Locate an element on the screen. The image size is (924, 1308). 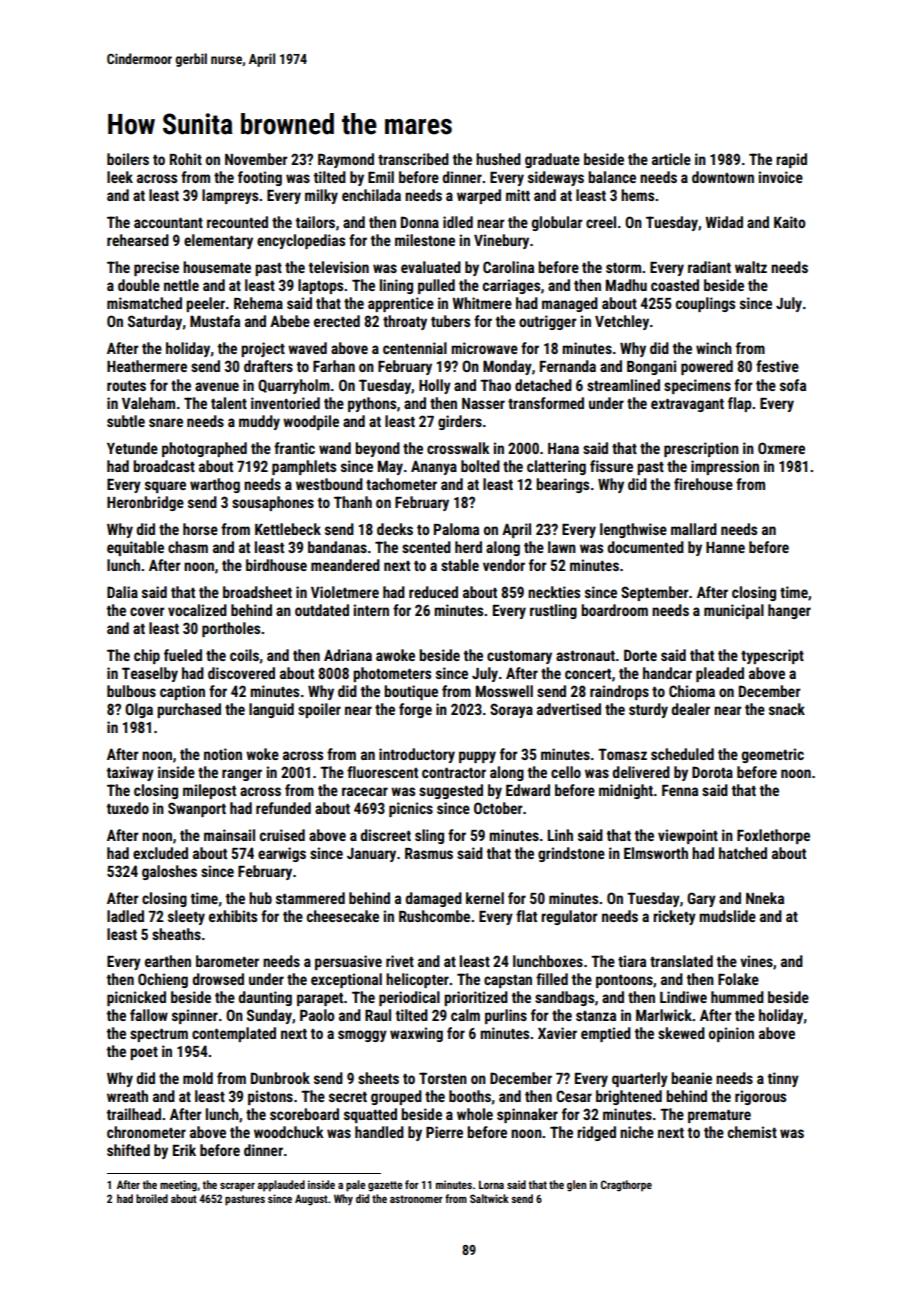
leek is located at coordinates (120, 177).
